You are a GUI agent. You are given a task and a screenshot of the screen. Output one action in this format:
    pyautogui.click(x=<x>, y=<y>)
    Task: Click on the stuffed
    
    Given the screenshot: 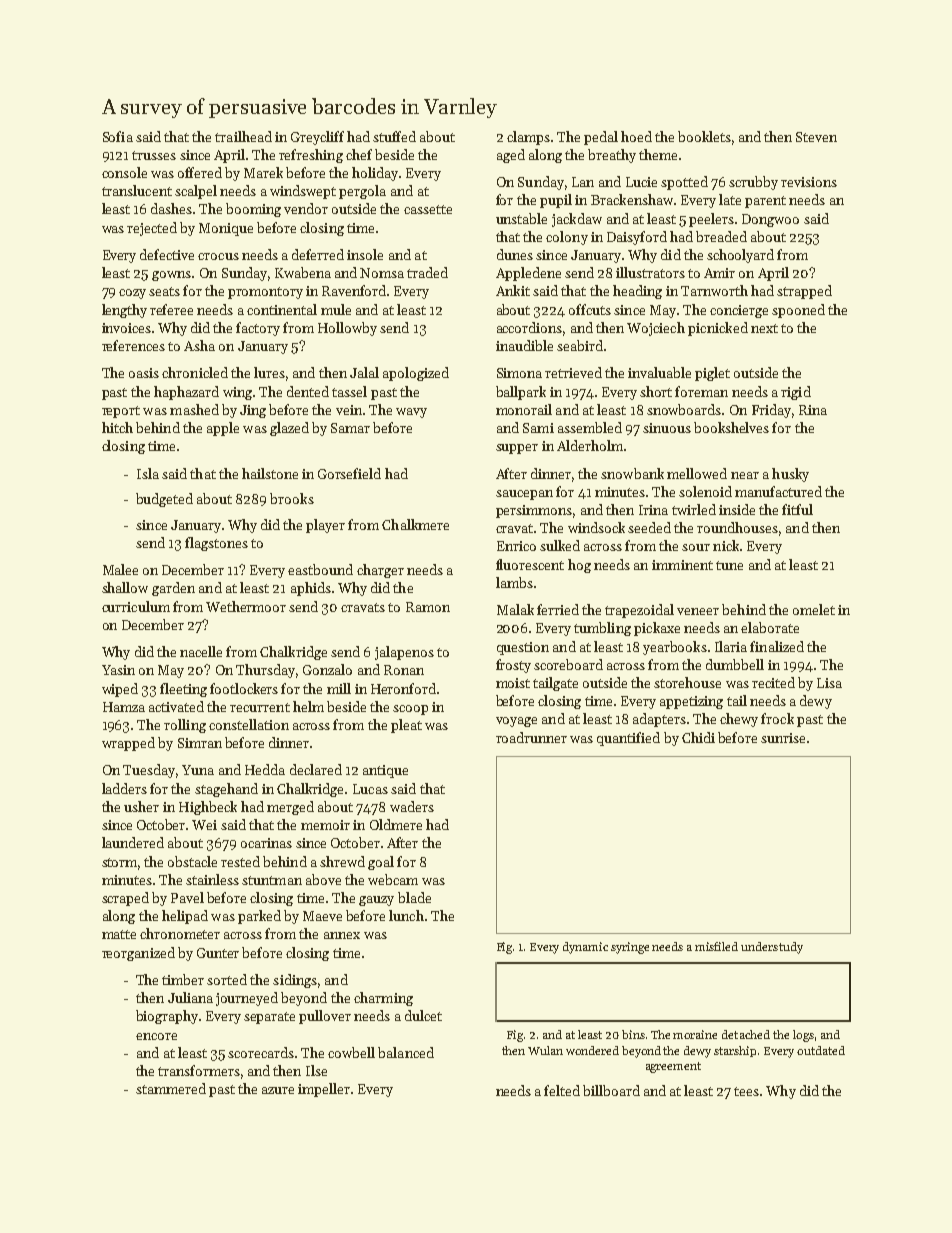 What is the action you would take?
    pyautogui.click(x=394, y=136)
